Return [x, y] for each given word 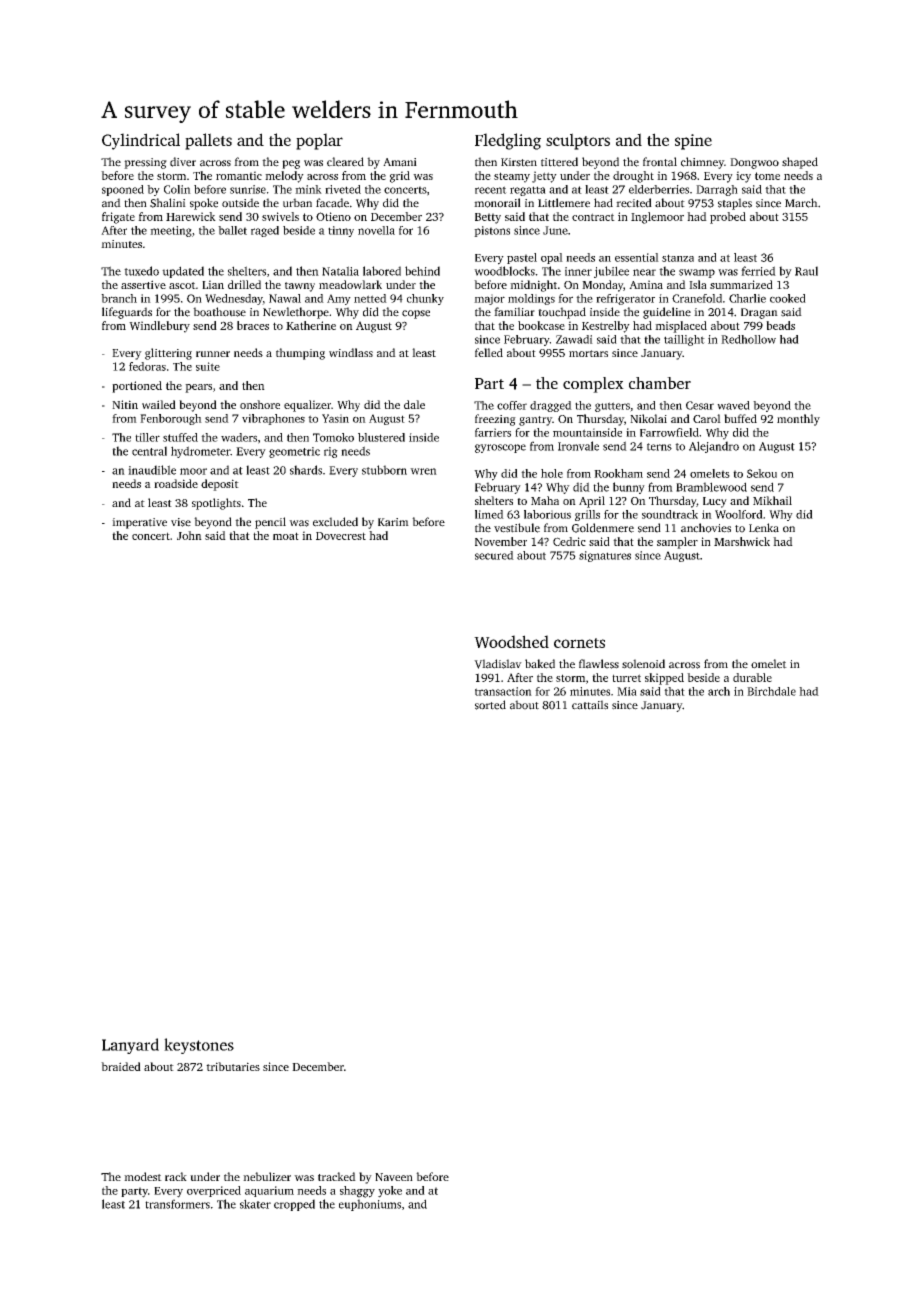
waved [733, 405]
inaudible [152, 470]
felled [489, 352]
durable [752, 677]
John [189, 535]
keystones [199, 1046]
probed [728, 218]
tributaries [233, 1066]
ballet [232, 230]
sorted [490, 705]
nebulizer [267, 1176]
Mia [627, 691]
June [555, 230]
